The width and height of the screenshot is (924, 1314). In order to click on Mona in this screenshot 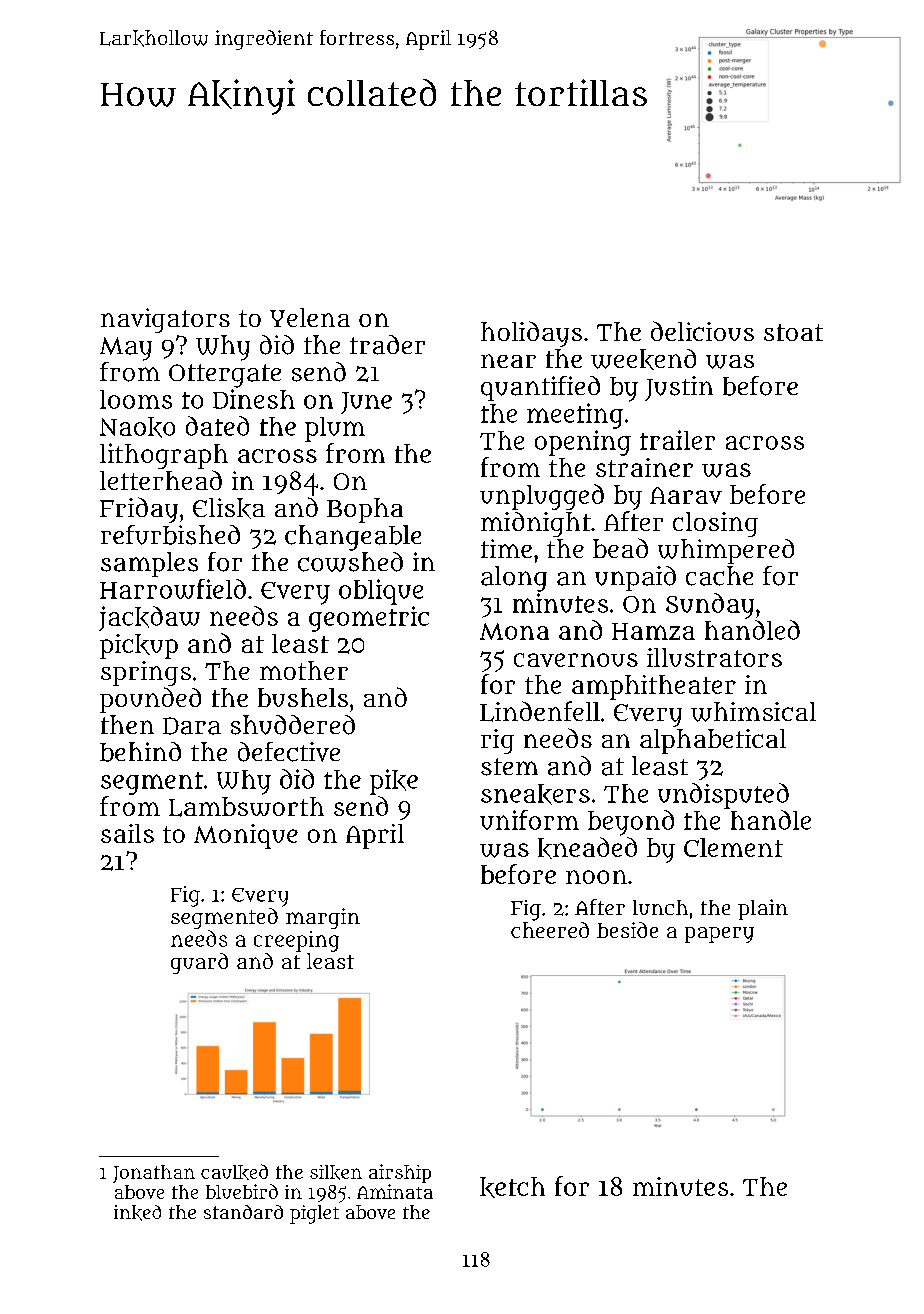, I will do `click(514, 631)`.
